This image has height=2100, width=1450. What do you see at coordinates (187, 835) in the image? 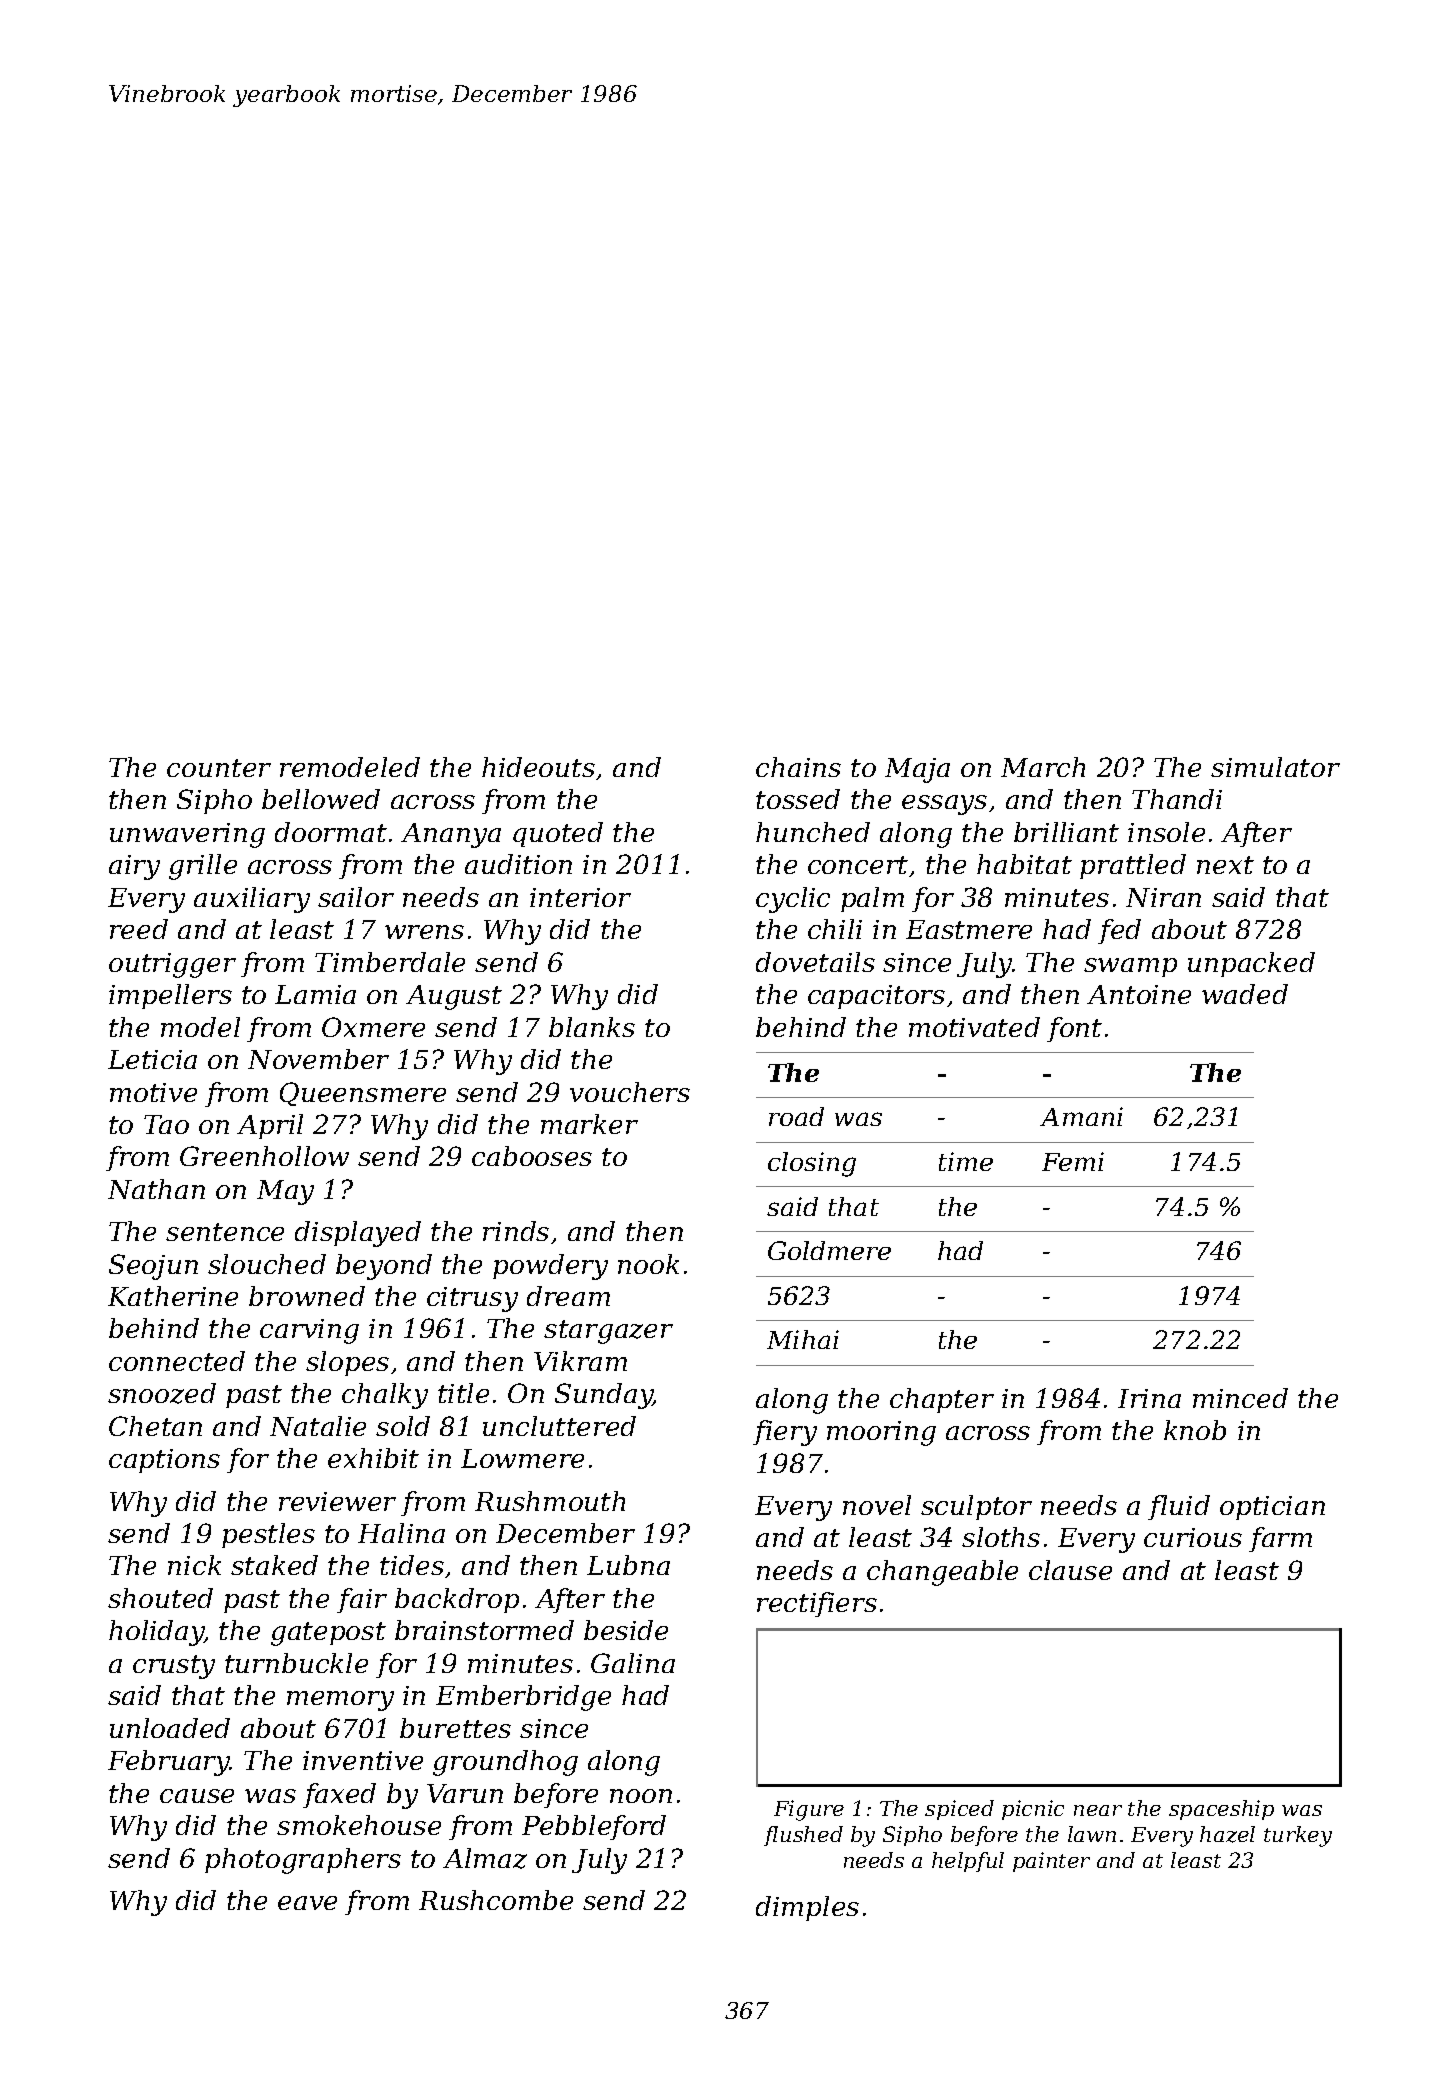
I see `unwavering` at bounding box center [187, 835].
